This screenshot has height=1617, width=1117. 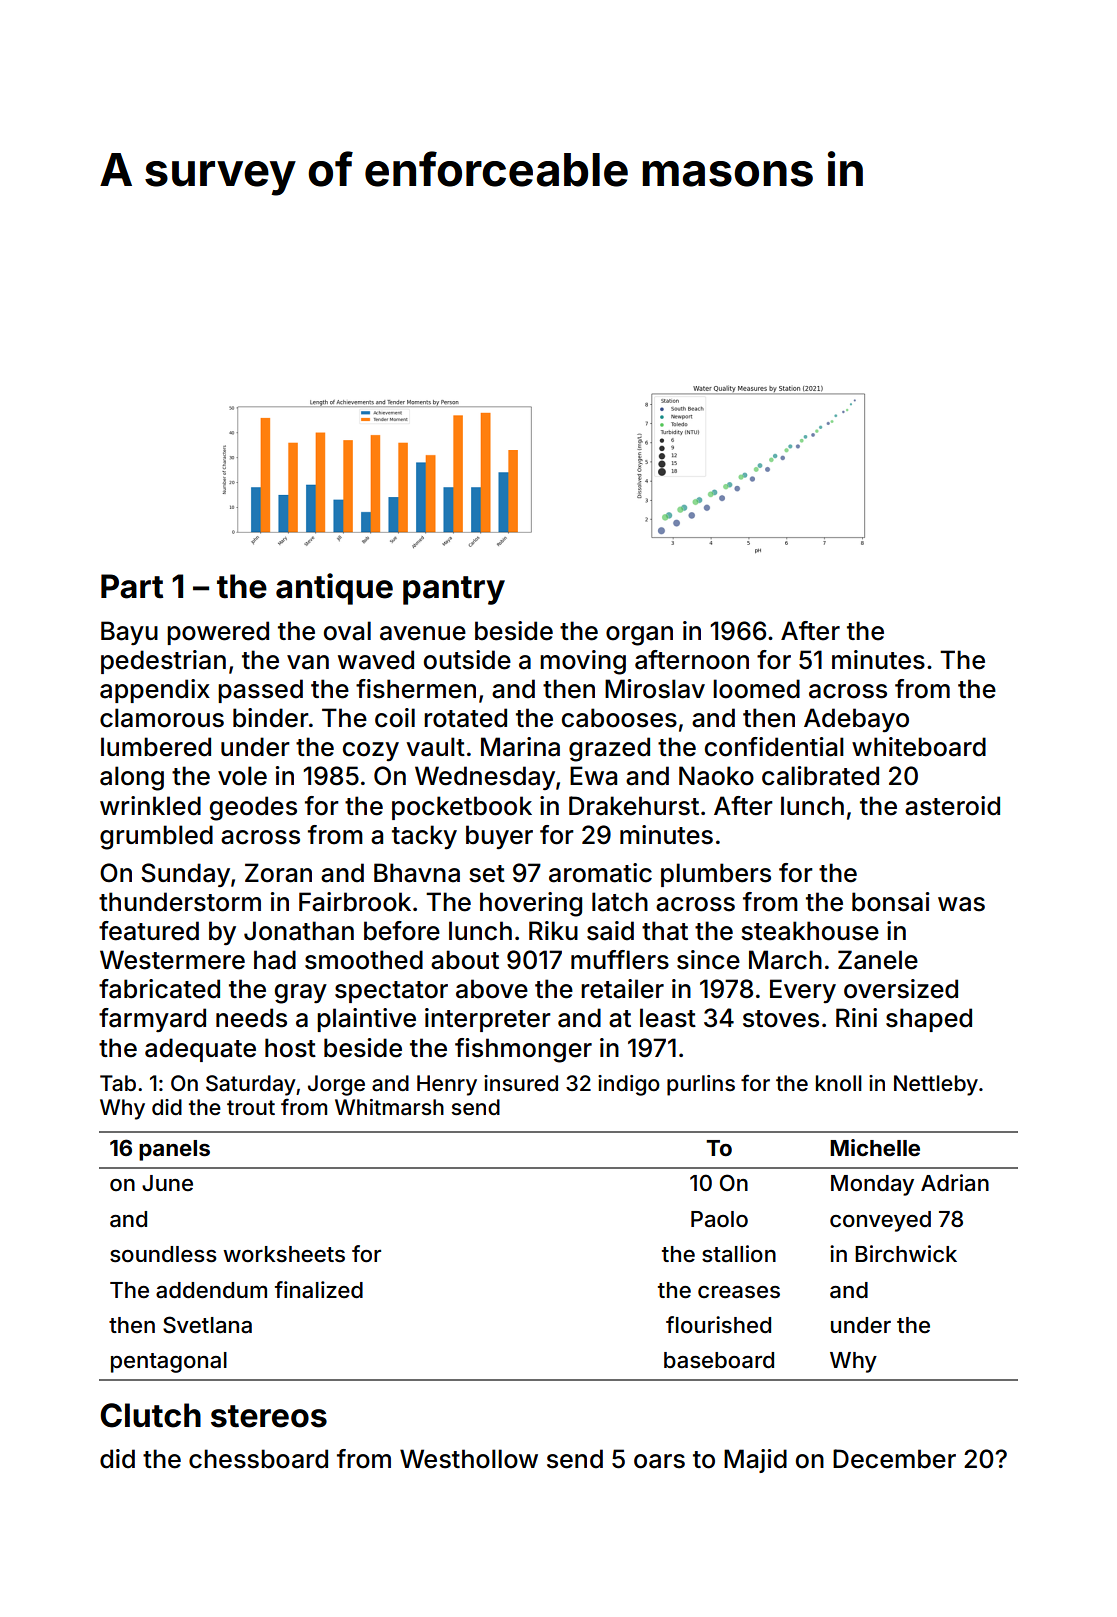 What do you see at coordinates (600, 873) in the screenshot?
I see `aromatic` at bounding box center [600, 873].
